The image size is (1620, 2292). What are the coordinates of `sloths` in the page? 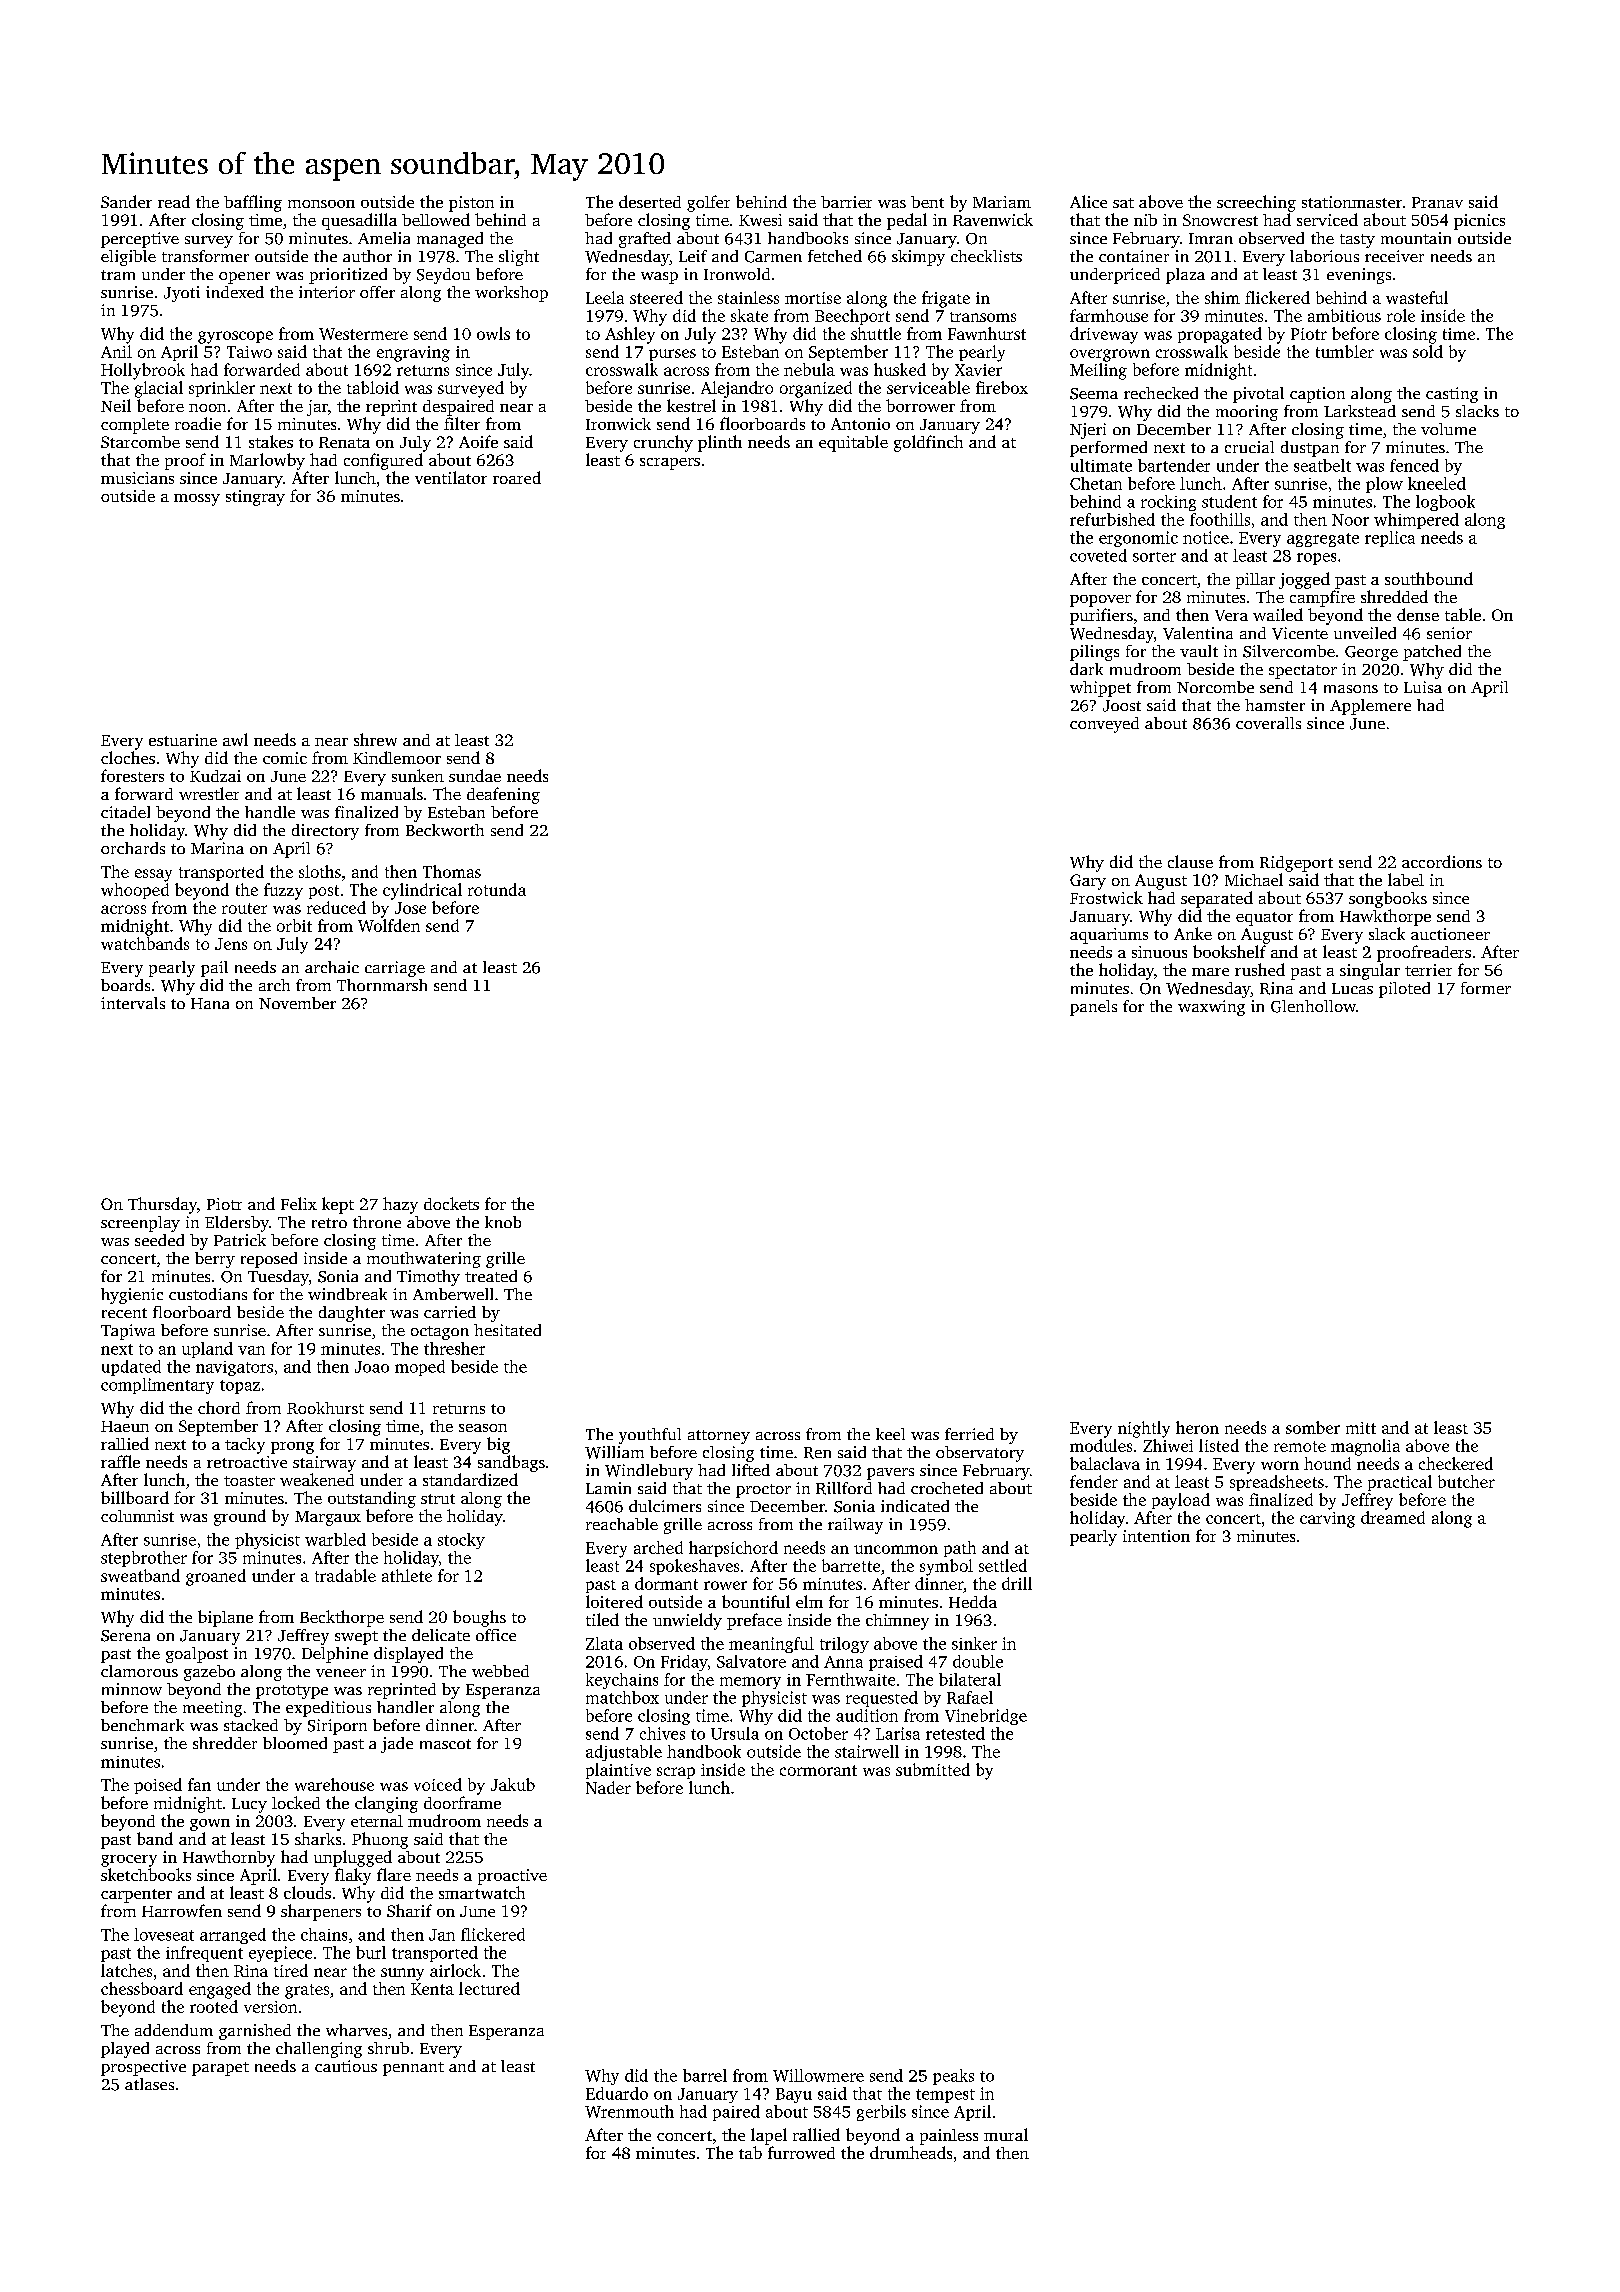 It's located at (320, 871).
